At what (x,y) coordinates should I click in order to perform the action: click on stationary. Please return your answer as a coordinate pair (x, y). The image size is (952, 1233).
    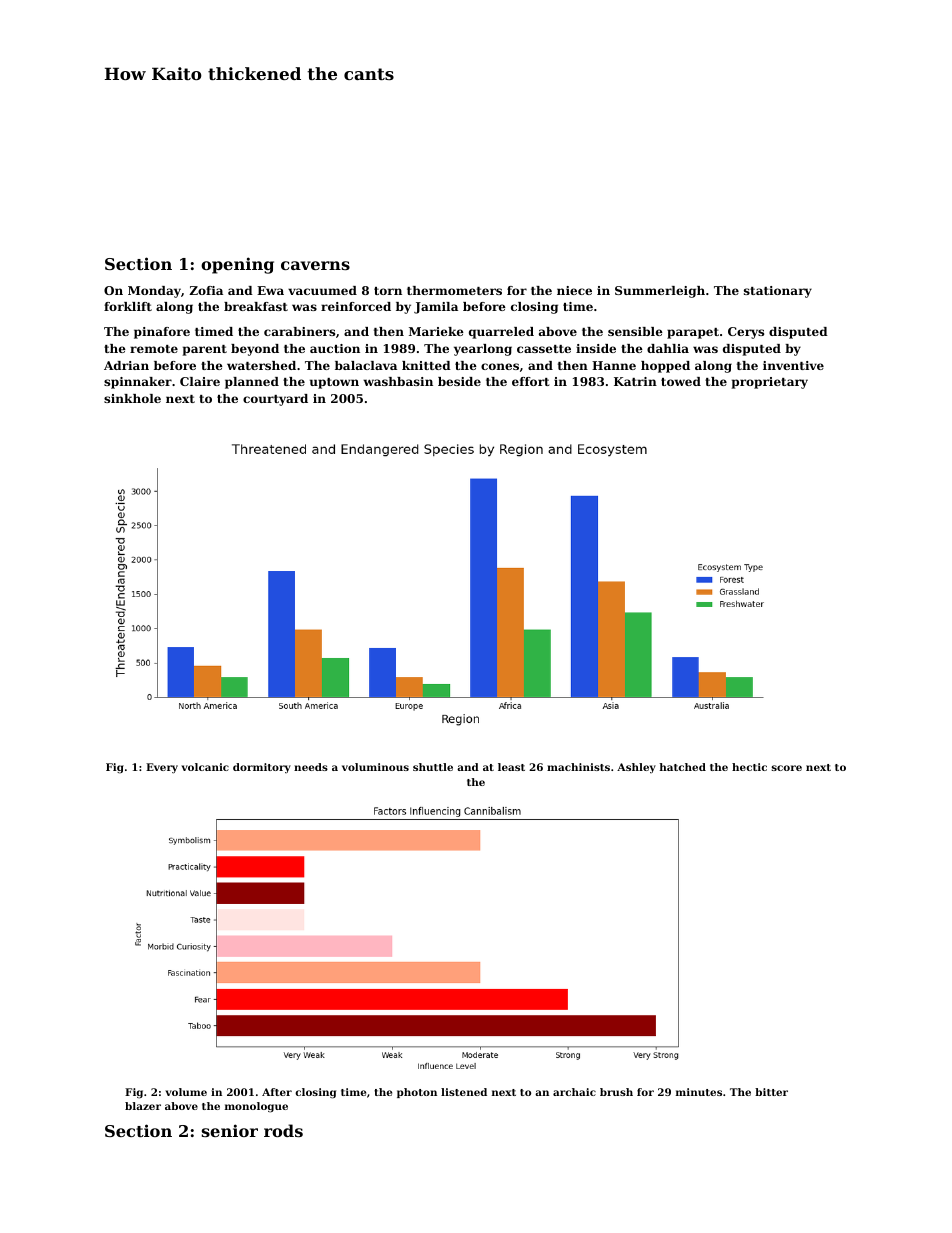
    Looking at the image, I should click on (778, 292).
